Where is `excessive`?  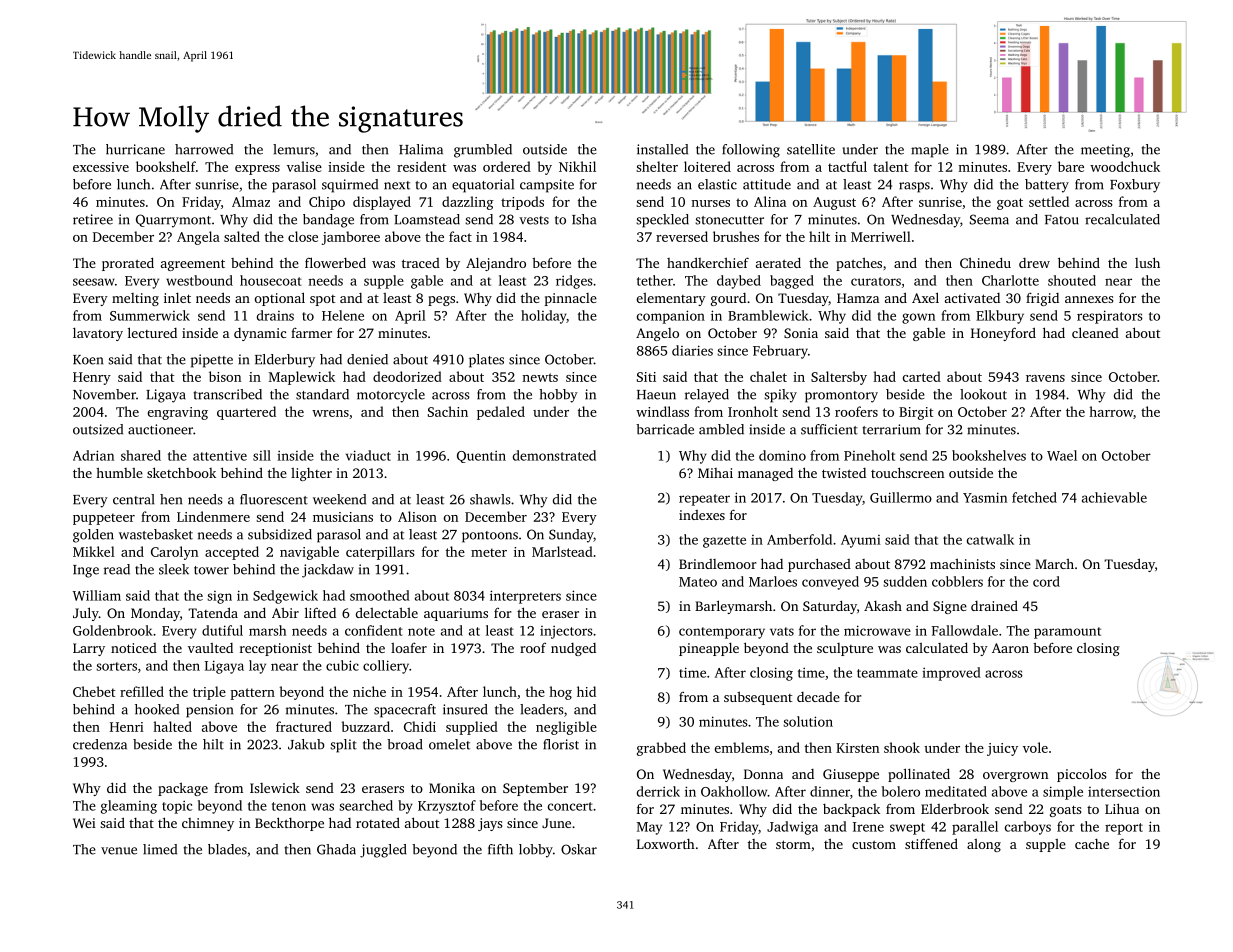 excessive is located at coordinates (101, 167).
